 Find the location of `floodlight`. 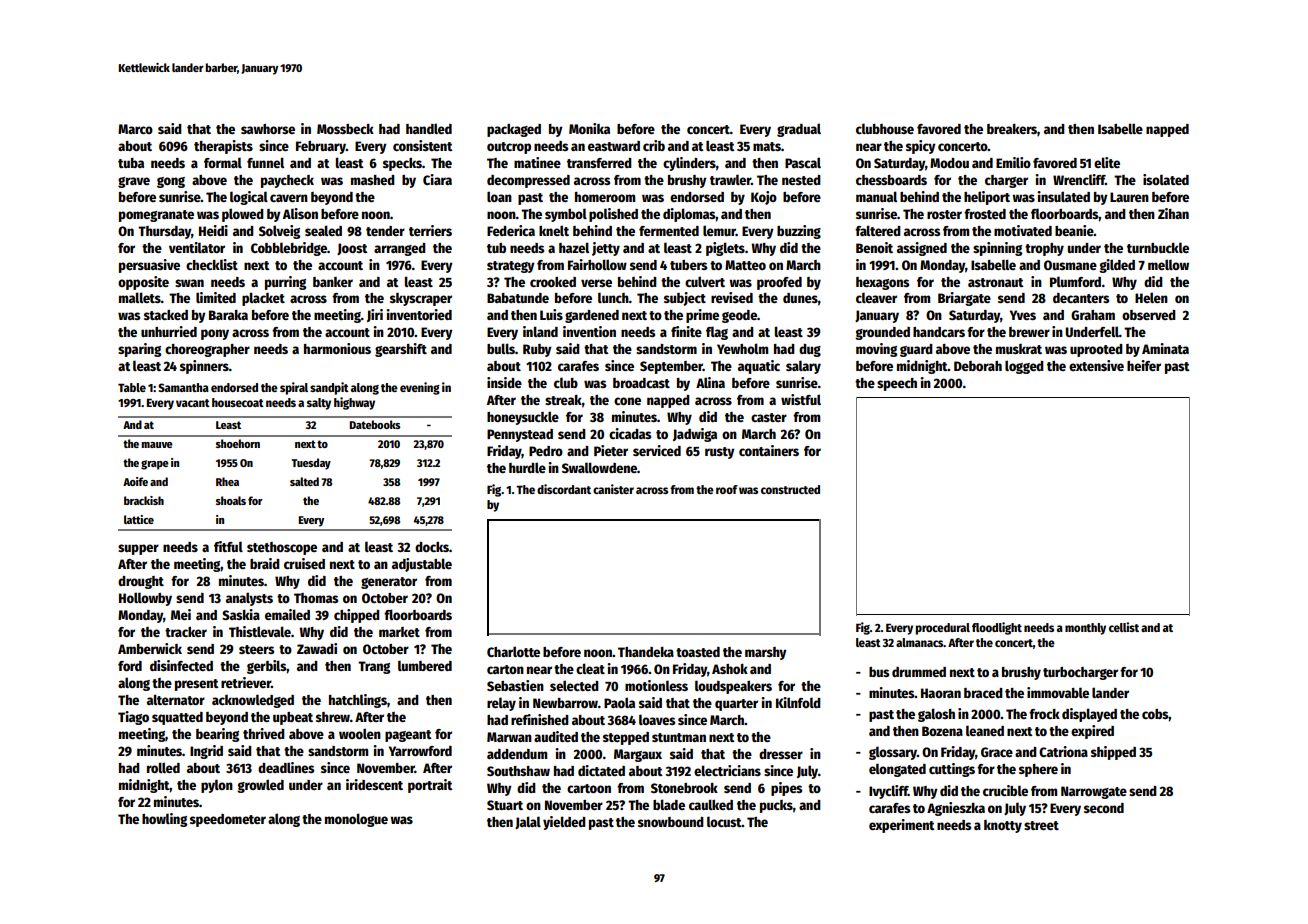

floodlight is located at coordinates (997, 628).
